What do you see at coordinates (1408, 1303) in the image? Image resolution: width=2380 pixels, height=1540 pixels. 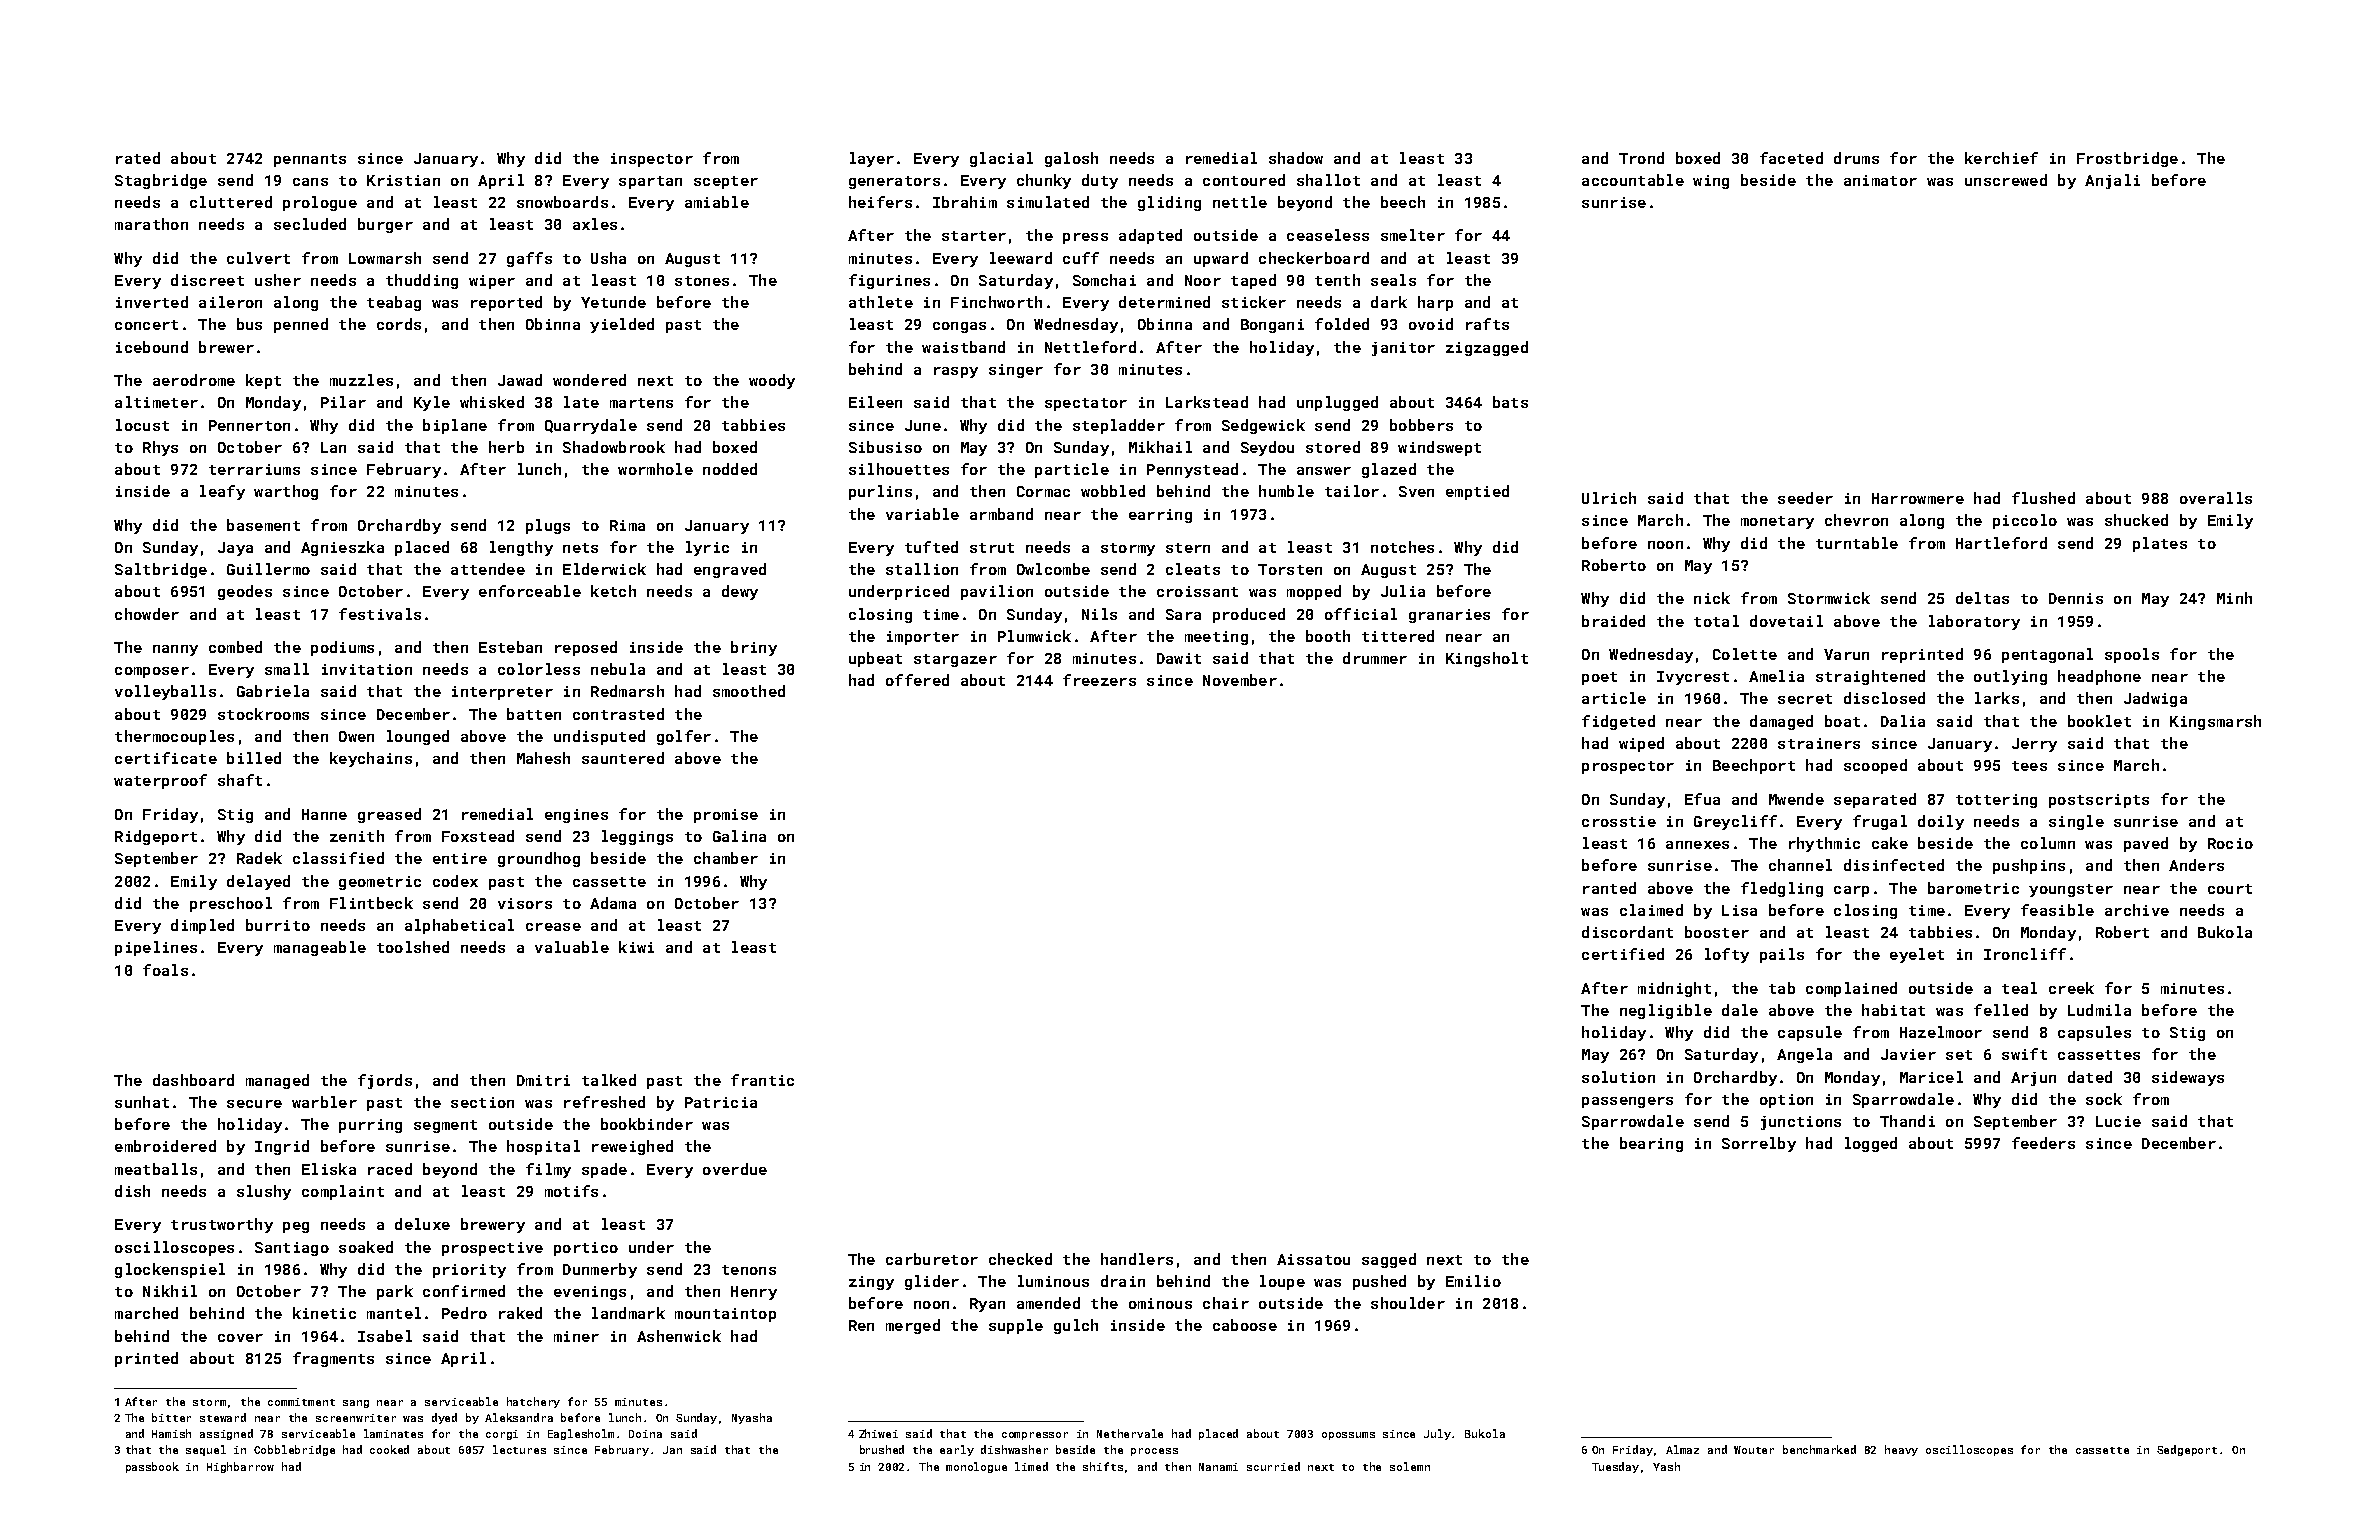 I see `shoulder` at bounding box center [1408, 1303].
